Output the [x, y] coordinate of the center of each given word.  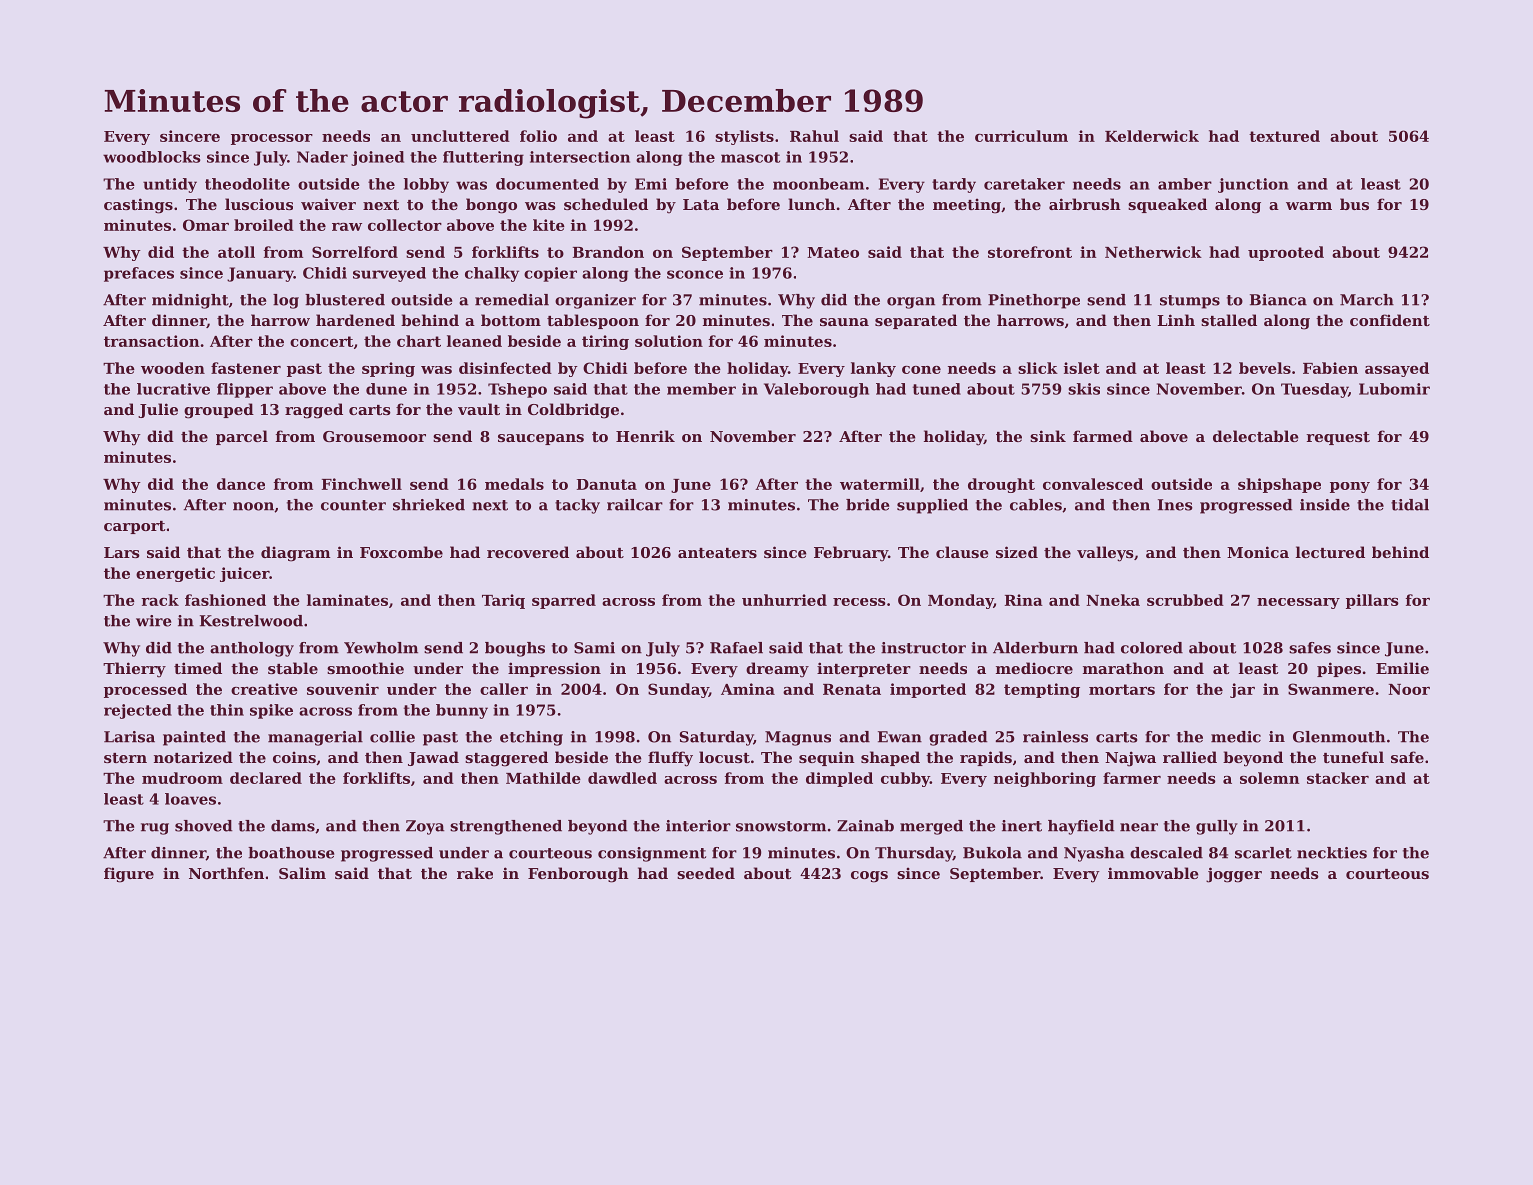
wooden [173, 368]
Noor [1409, 689]
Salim [302, 873]
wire [153, 621]
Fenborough [578, 875]
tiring [605, 342]
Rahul [814, 136]
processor [272, 139]
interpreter [864, 669]
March [1367, 300]
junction [1253, 185]
